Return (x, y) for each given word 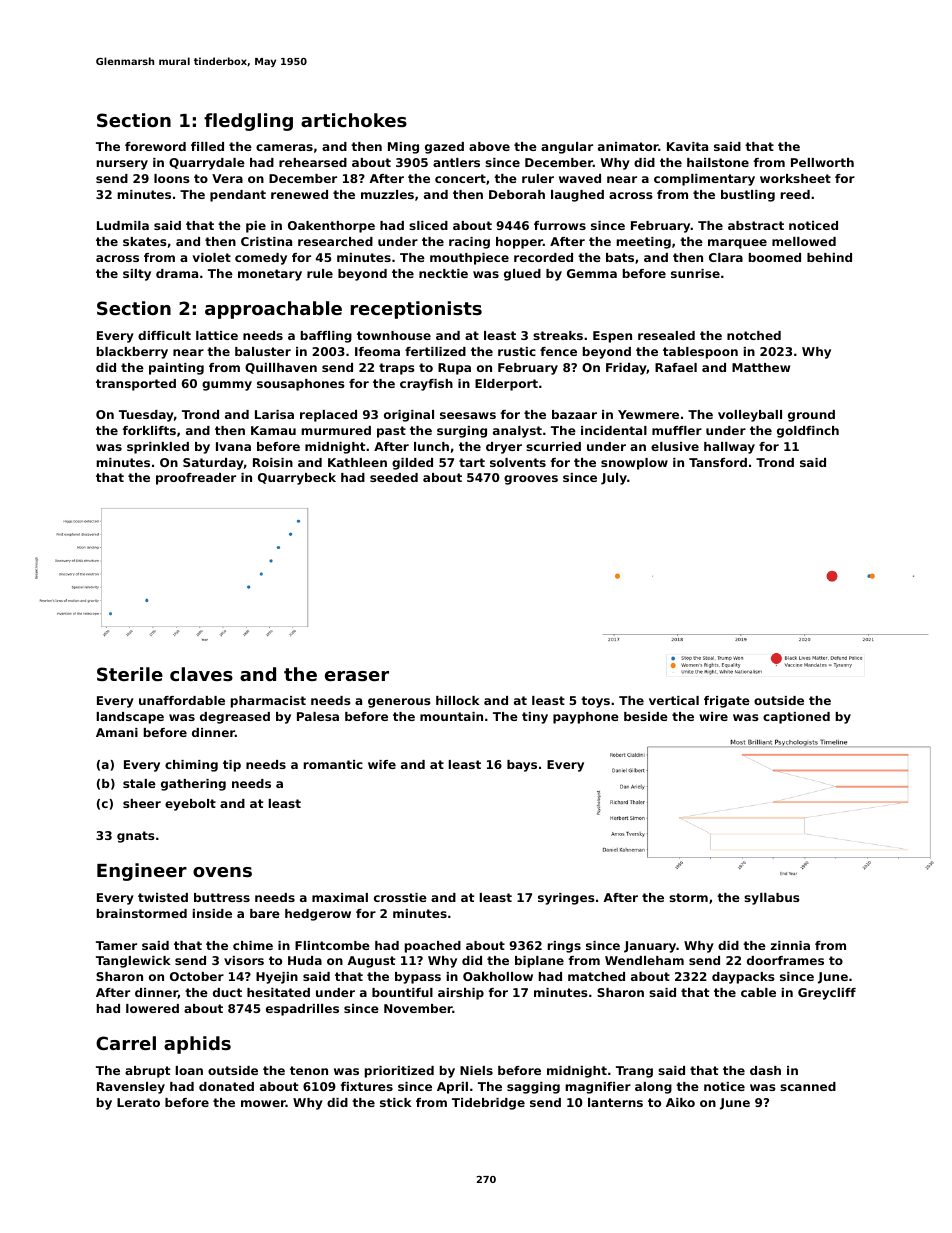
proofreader (196, 479)
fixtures (367, 1086)
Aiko (680, 1102)
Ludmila (123, 225)
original (409, 416)
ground (811, 416)
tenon (309, 1070)
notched (754, 335)
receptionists (416, 310)
